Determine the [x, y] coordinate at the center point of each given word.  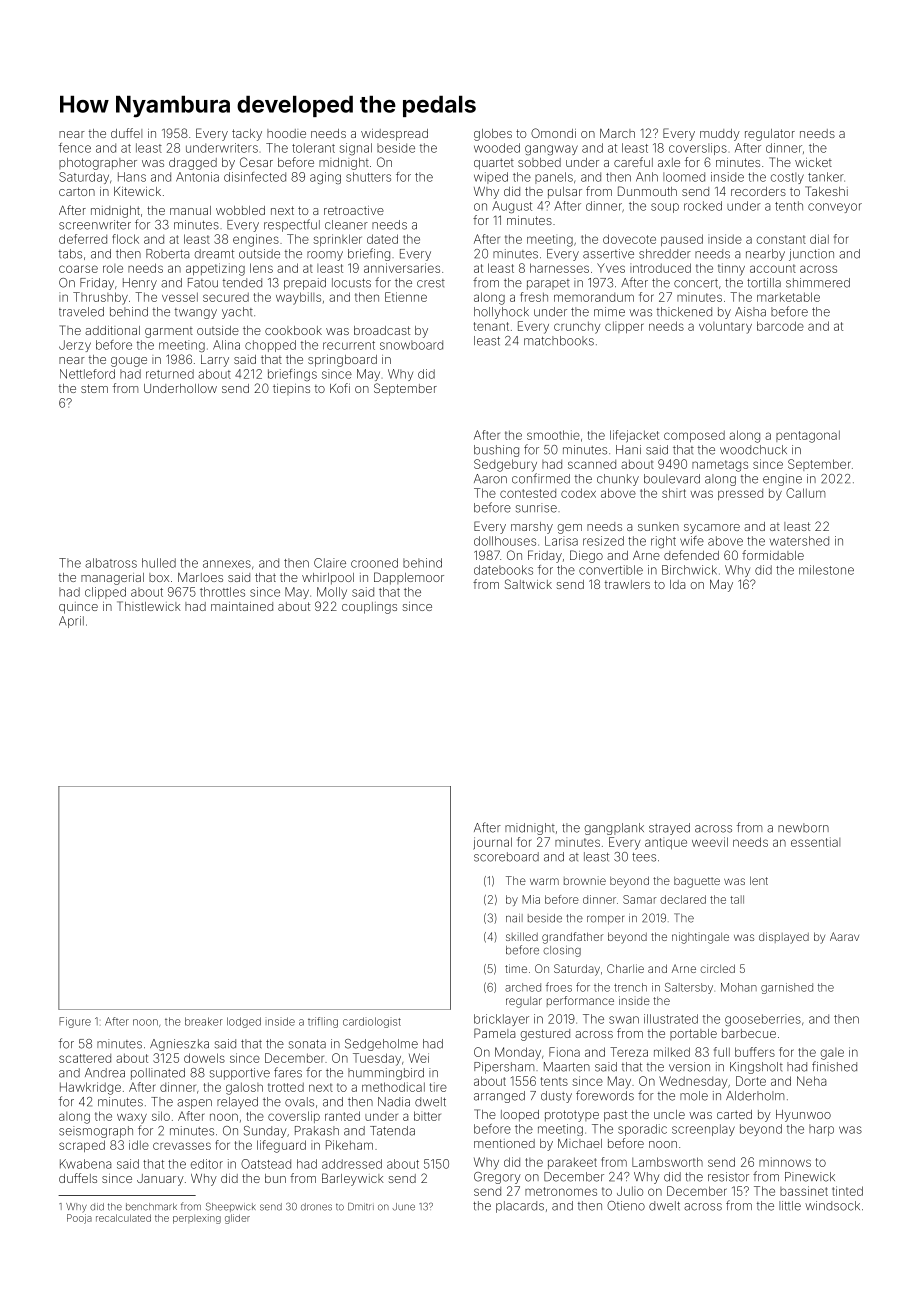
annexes [227, 564]
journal [492, 843]
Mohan [739, 987]
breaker [204, 1021]
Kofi [340, 388]
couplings [369, 608]
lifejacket [634, 436]
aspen [194, 1104]
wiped [491, 178]
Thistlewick [149, 606]
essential [815, 842]
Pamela [494, 1033]
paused [682, 240]
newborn [803, 828]
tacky [247, 135]
